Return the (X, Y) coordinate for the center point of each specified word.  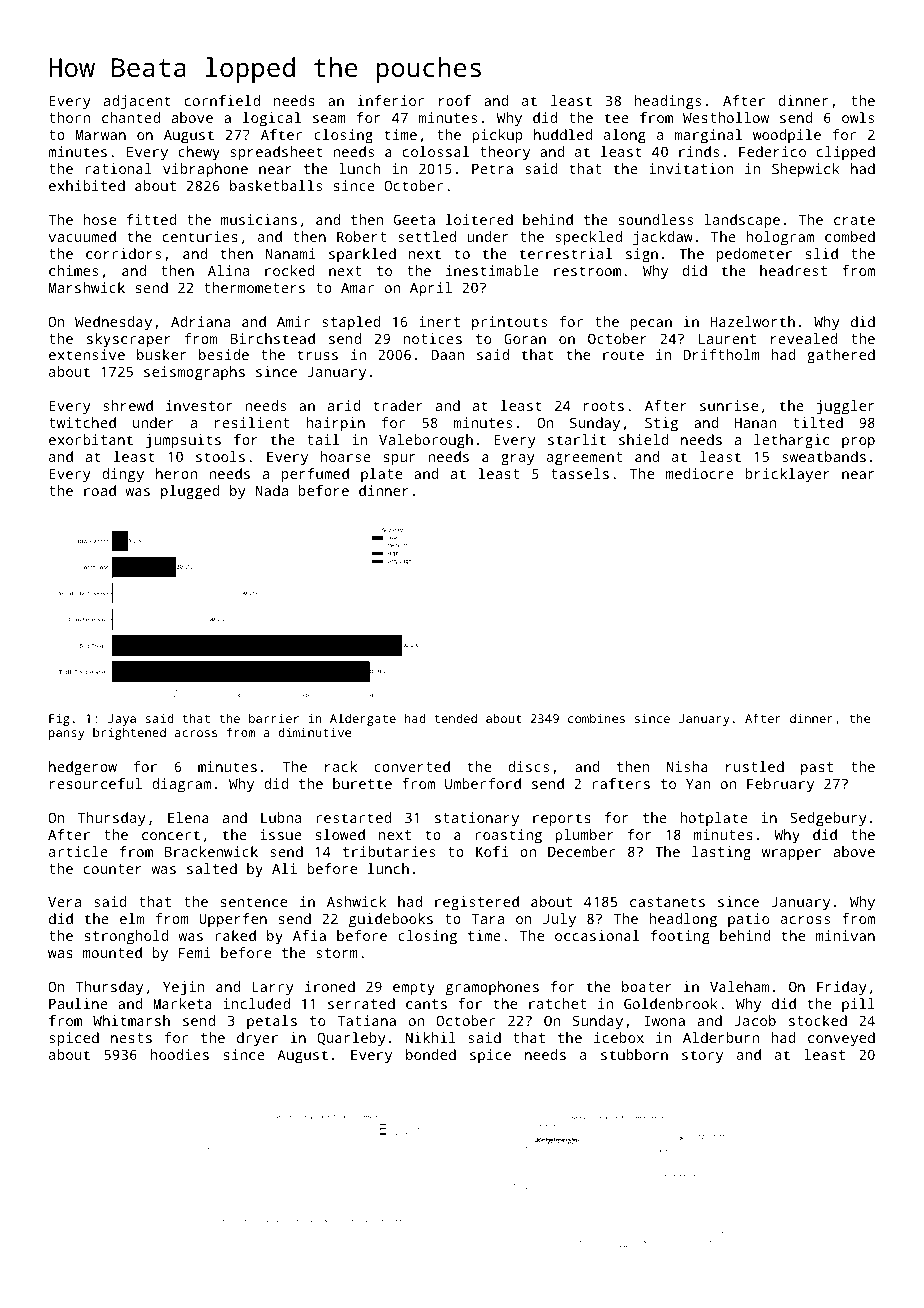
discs (528, 766)
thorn (69, 117)
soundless (656, 219)
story (702, 1057)
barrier (274, 718)
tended (455, 718)
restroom (587, 271)
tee (617, 118)
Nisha (687, 766)
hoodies (180, 1054)
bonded (431, 1054)
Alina (228, 270)
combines (596, 718)
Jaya (122, 720)
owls (858, 117)
